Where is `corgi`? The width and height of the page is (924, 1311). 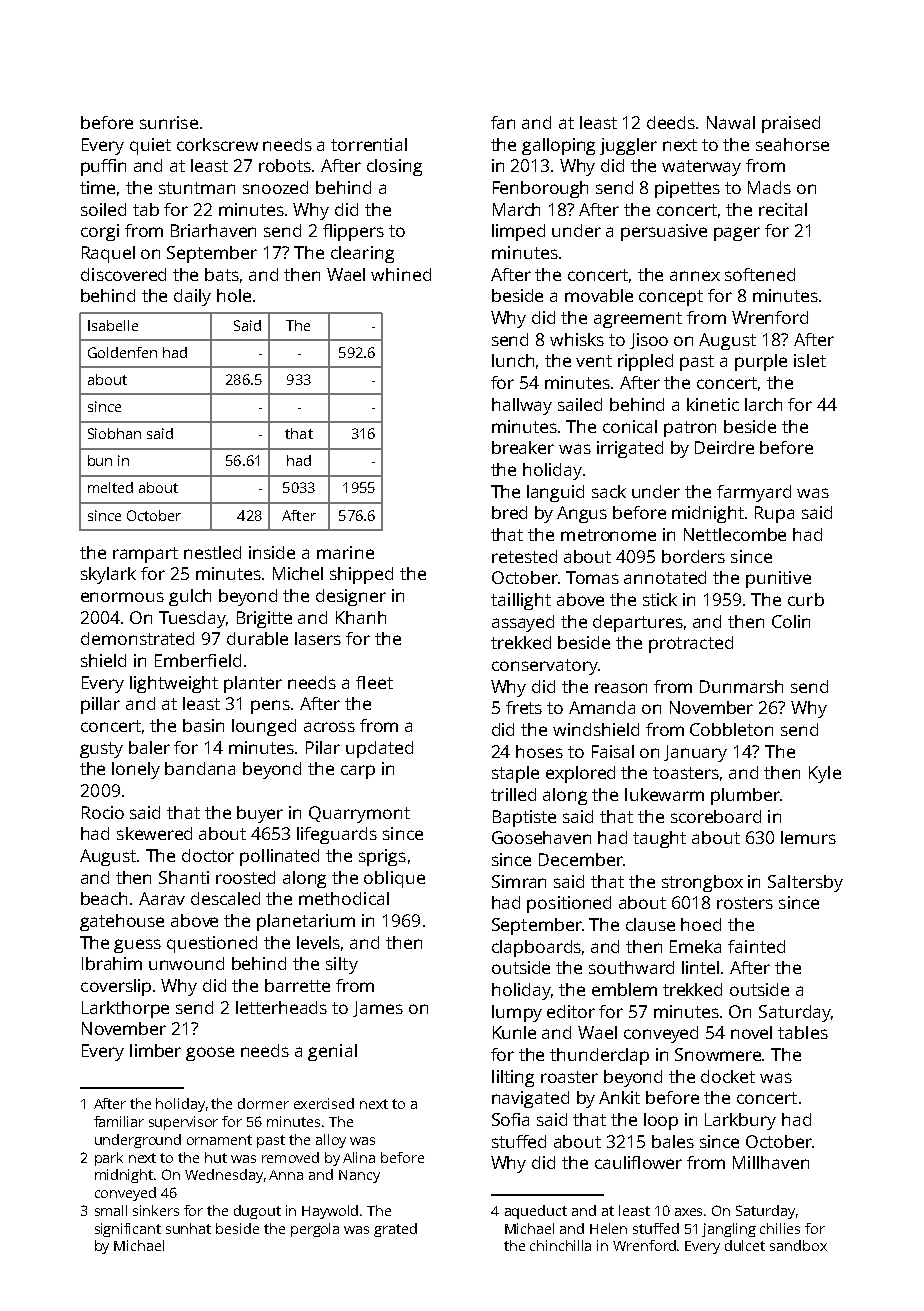
corgi is located at coordinates (100, 232).
